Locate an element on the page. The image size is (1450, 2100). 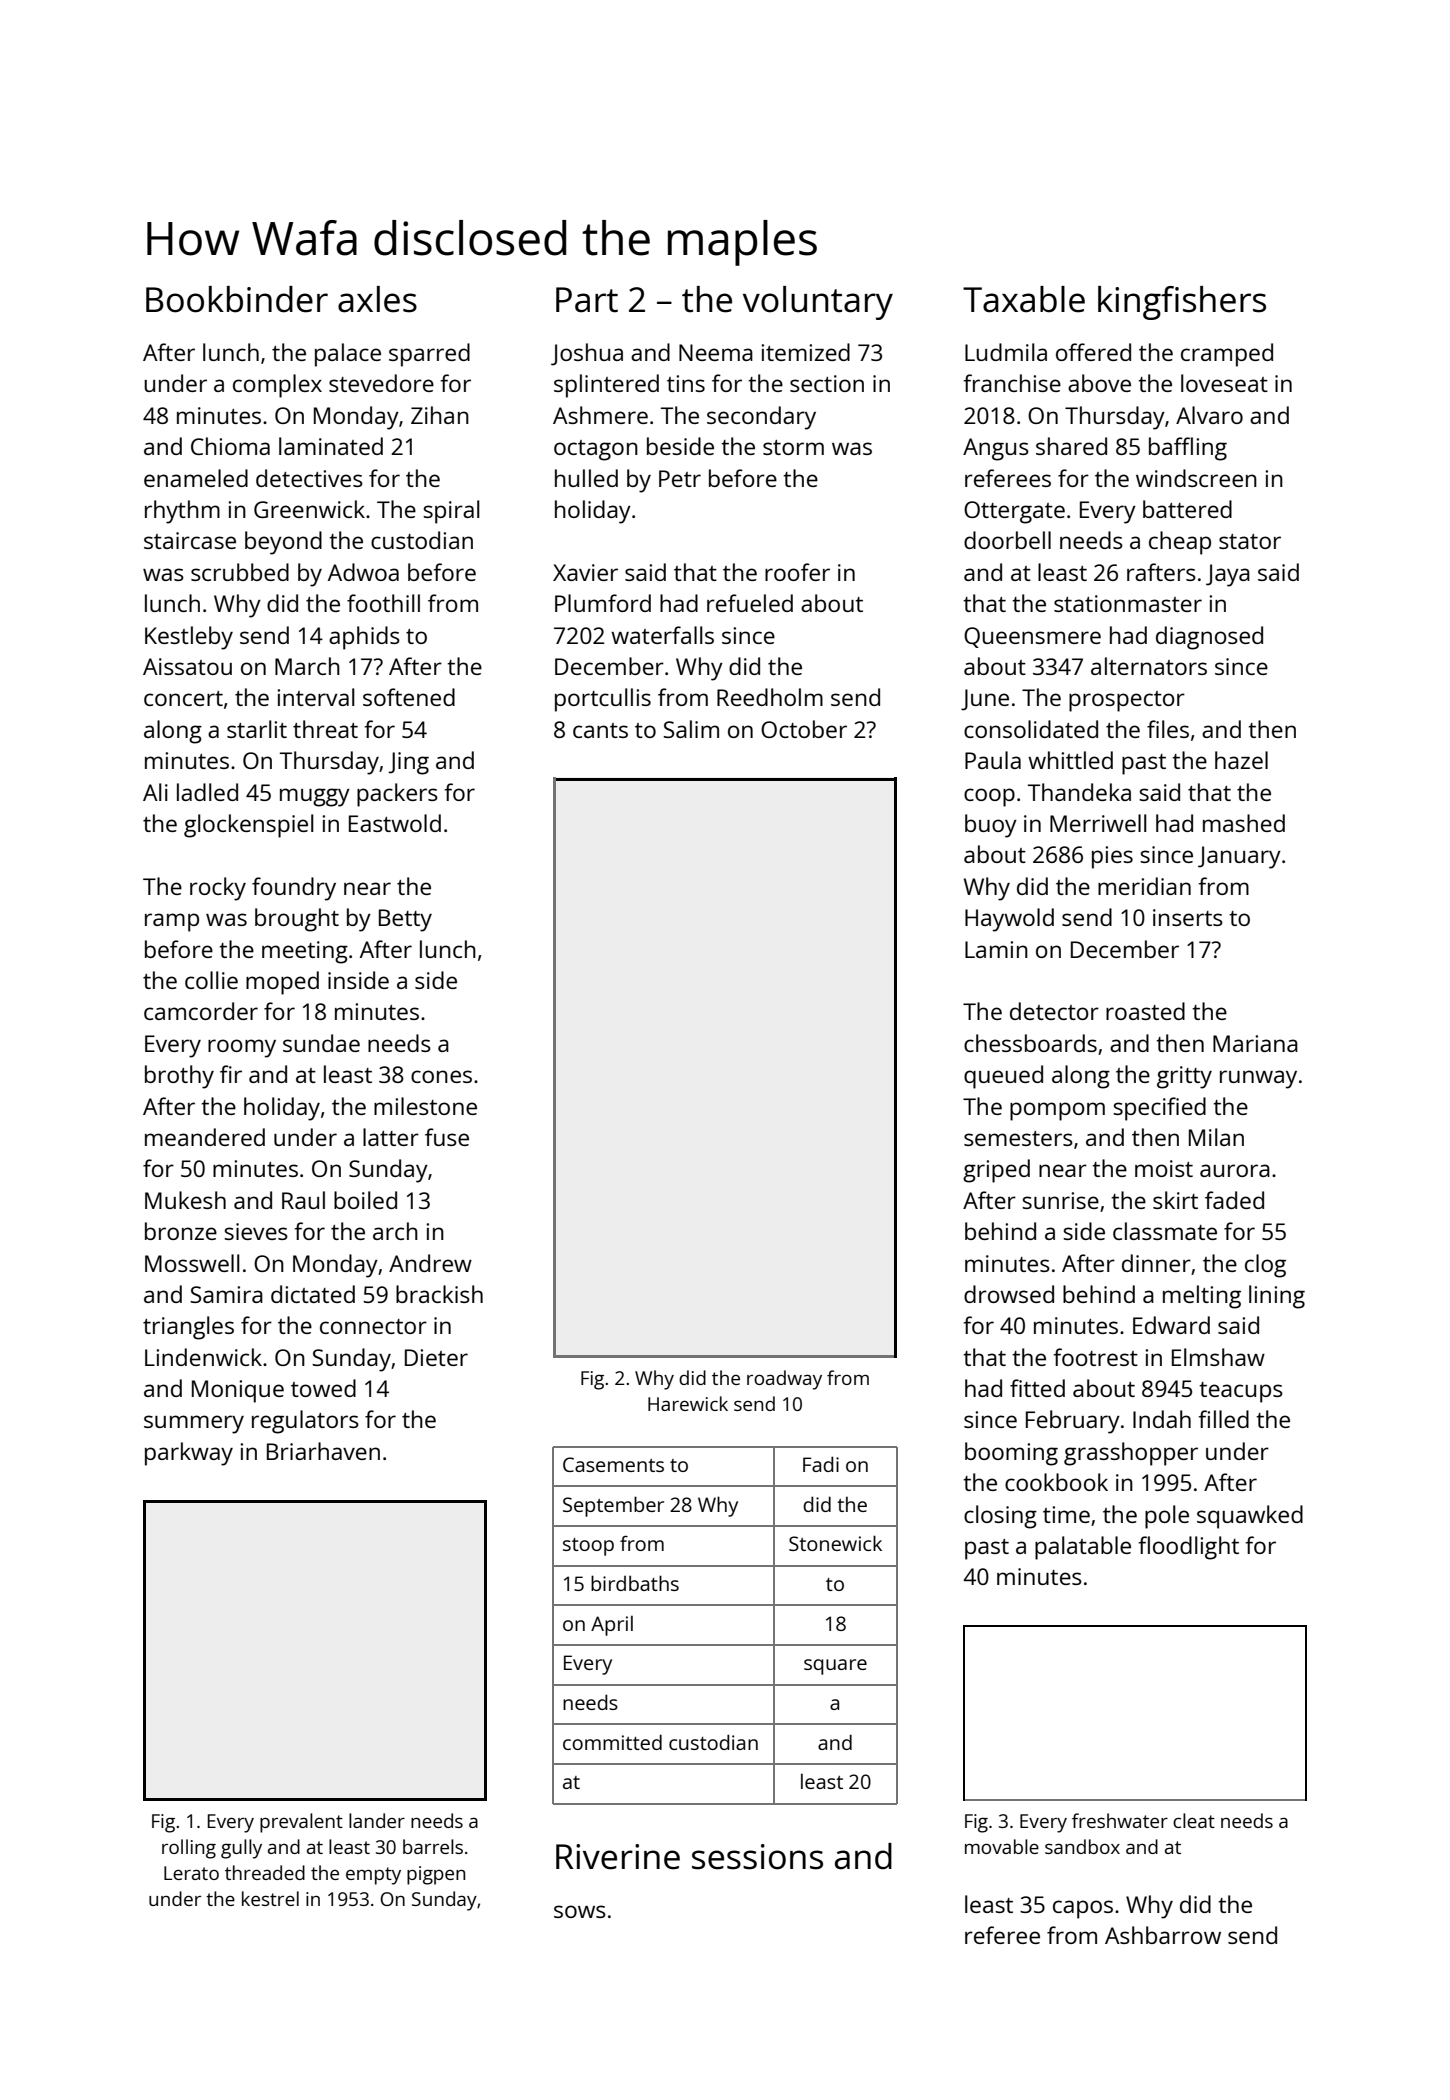
Milan is located at coordinates (1216, 1137).
